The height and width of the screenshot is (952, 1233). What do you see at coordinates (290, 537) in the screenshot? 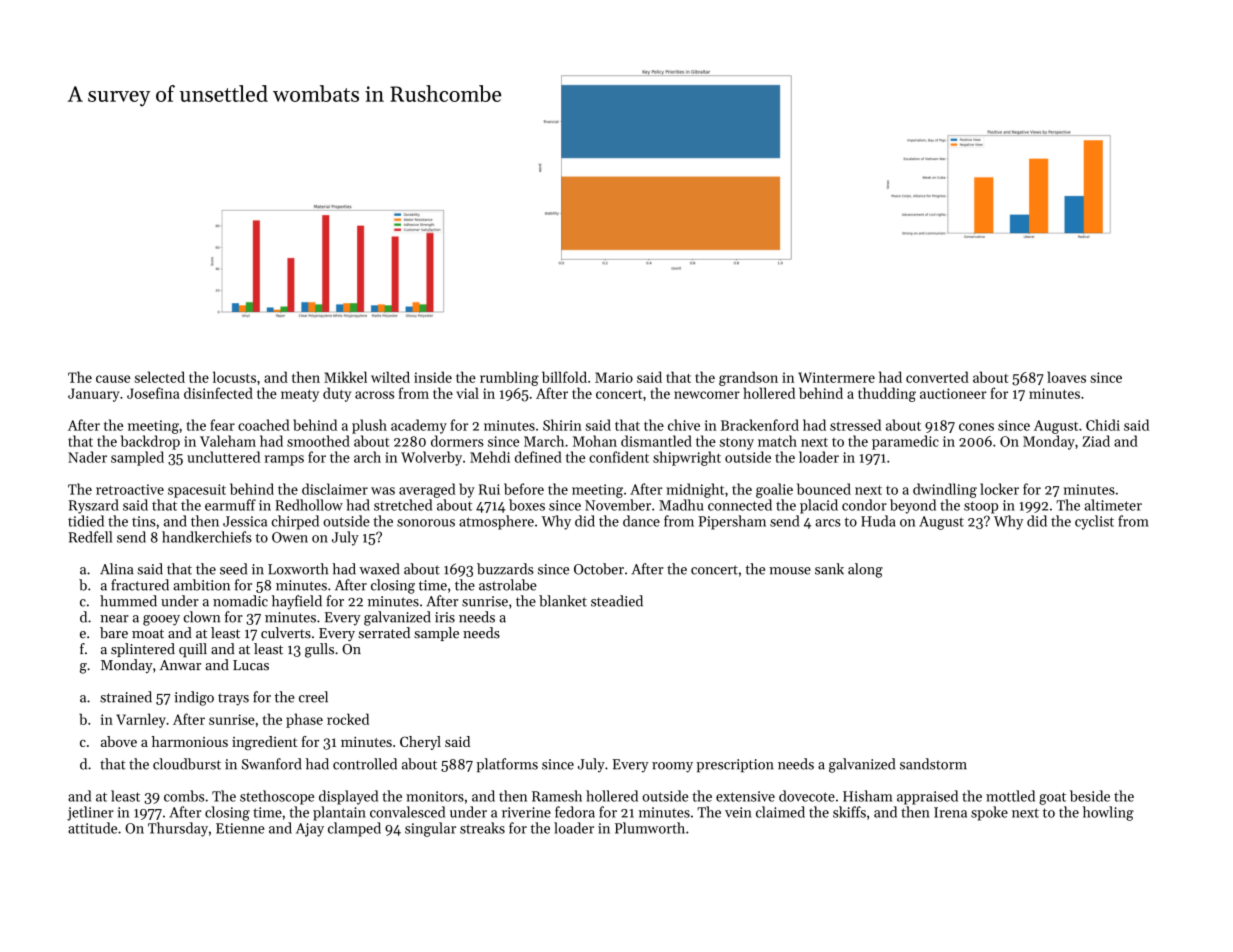
I see `Owen` at bounding box center [290, 537].
